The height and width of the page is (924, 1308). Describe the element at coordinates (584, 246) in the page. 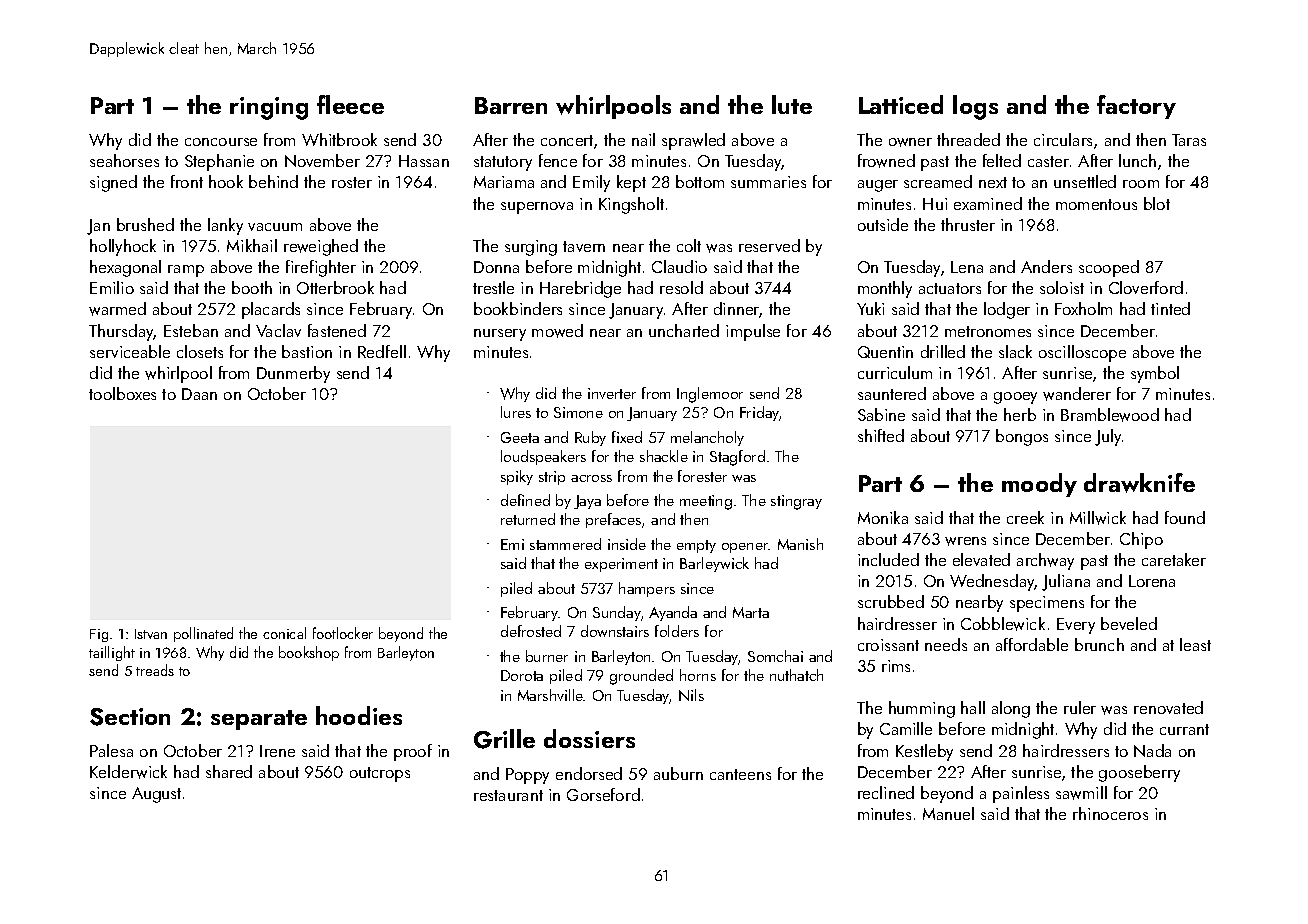

I see `tavern` at that location.
